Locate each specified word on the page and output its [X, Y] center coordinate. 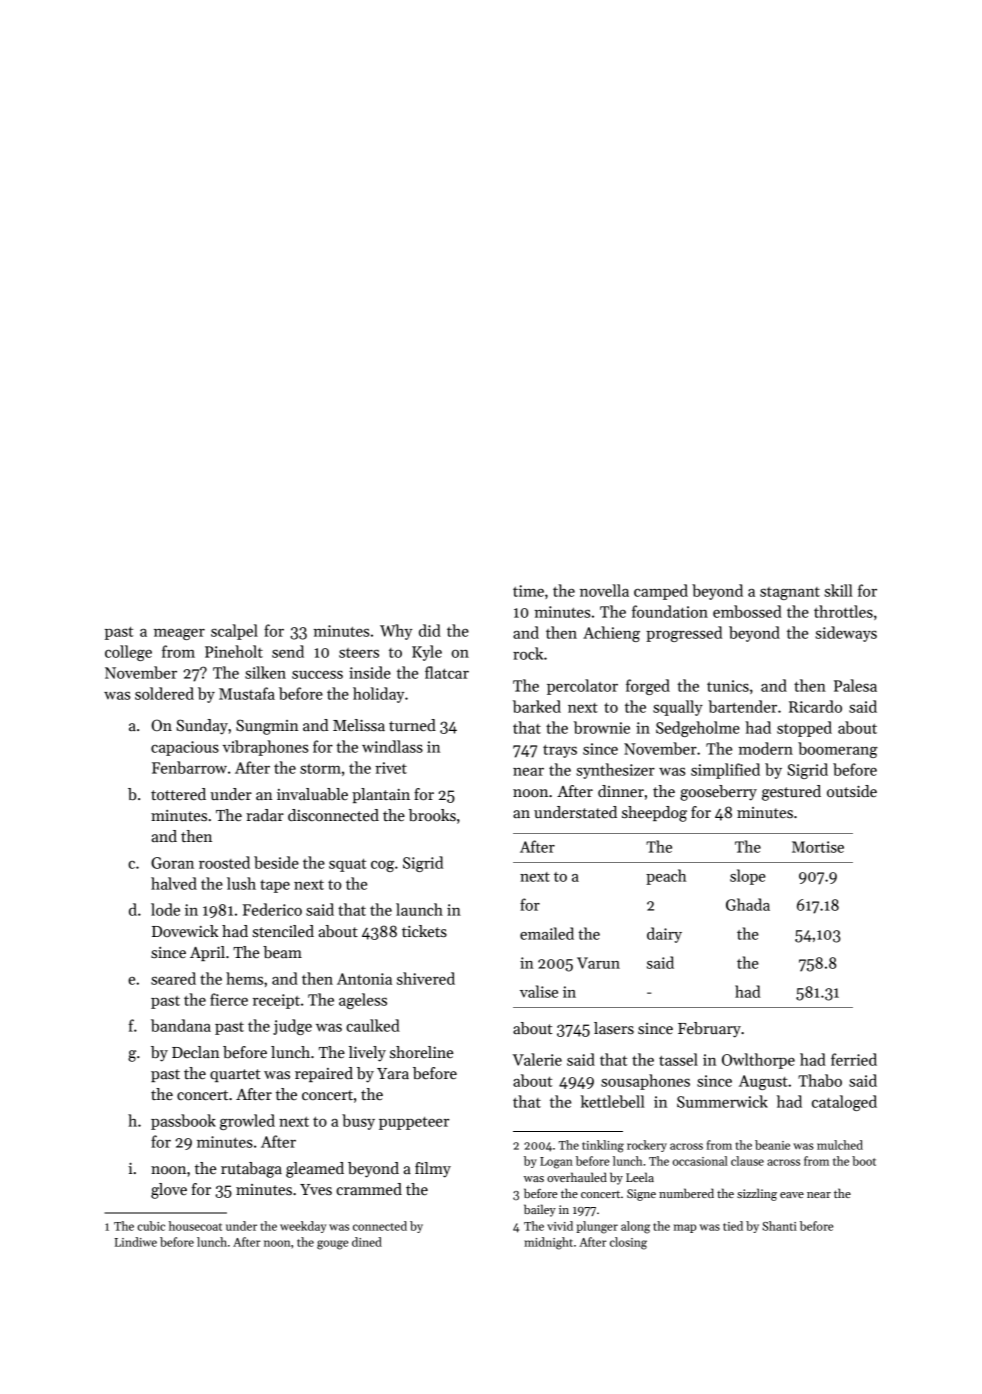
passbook [183, 1122]
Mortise [818, 847]
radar [265, 815]
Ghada [748, 904]
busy [358, 1122]
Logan [556, 1163]
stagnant [790, 593]
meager [179, 634]
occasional [700, 1161]
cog [382, 866]
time [528, 591]
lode [165, 909]
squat [347, 865]
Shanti [779, 1226]
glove [169, 1191]
